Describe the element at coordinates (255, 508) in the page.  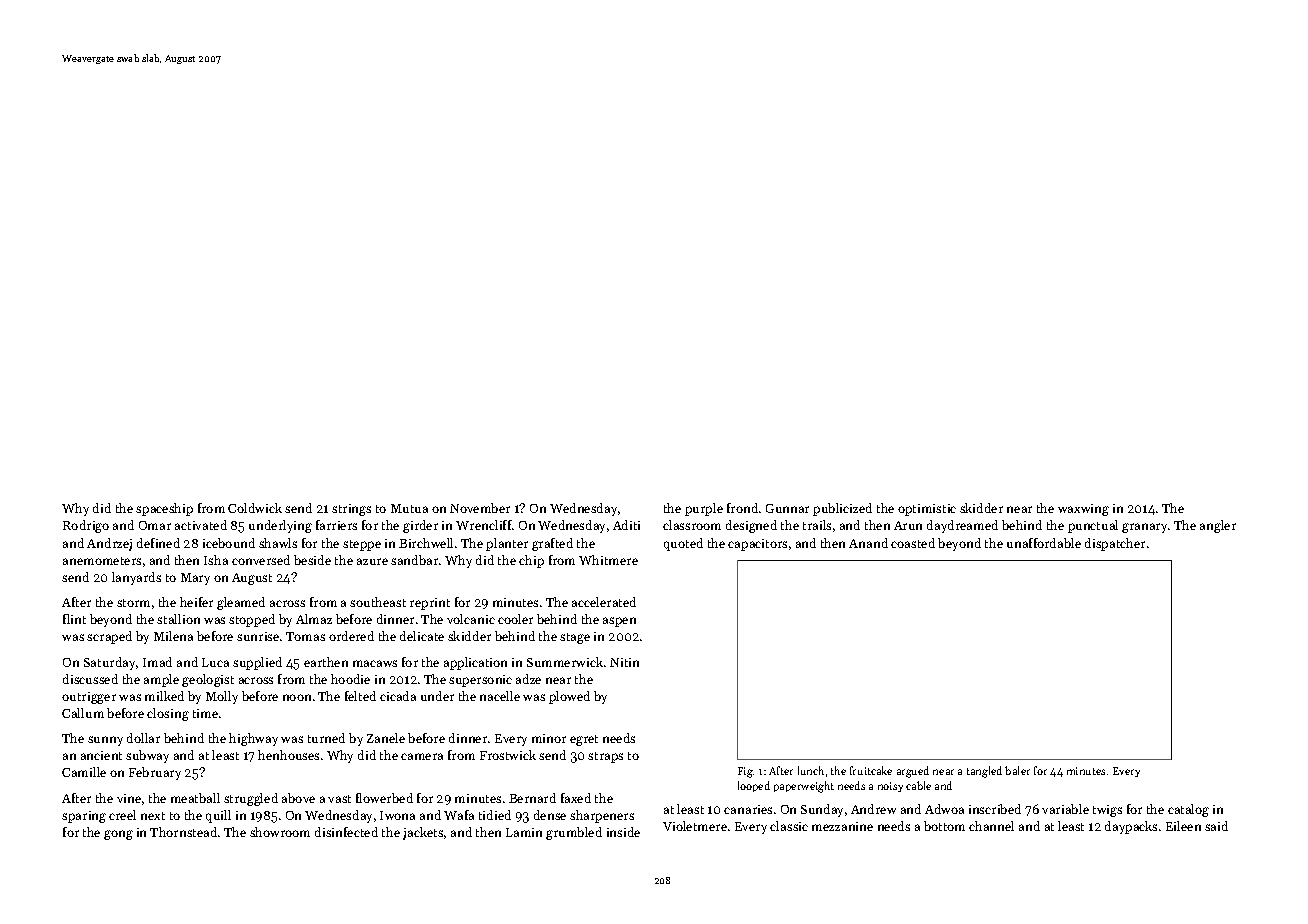
I see `Coldwick` at that location.
